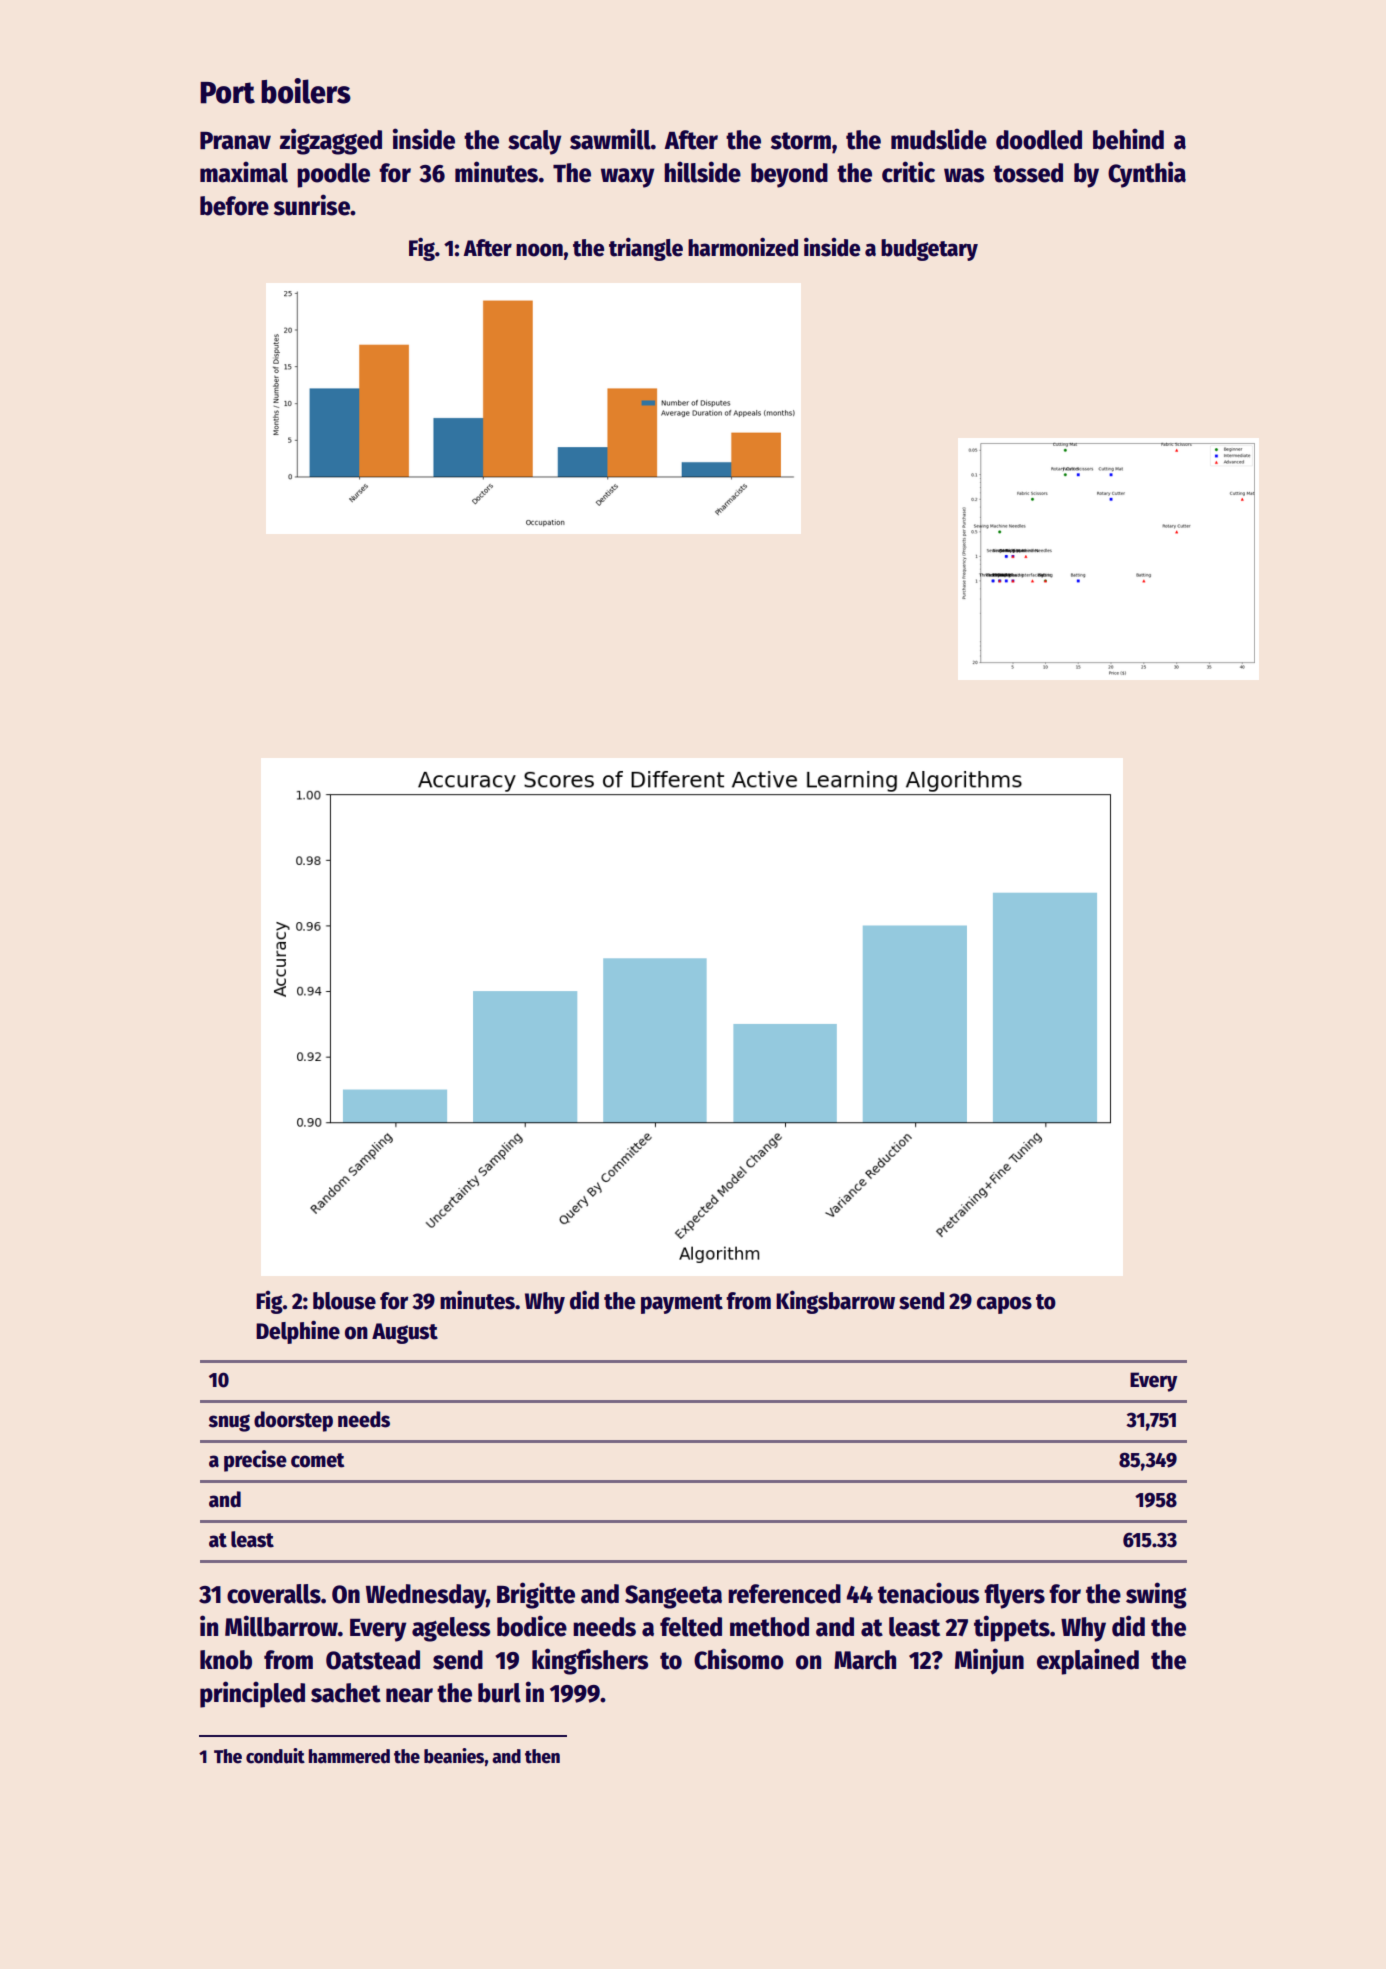 This document has width=1386, height=1969. What do you see at coordinates (1004, 1305) in the document?
I see `capos` at bounding box center [1004, 1305].
